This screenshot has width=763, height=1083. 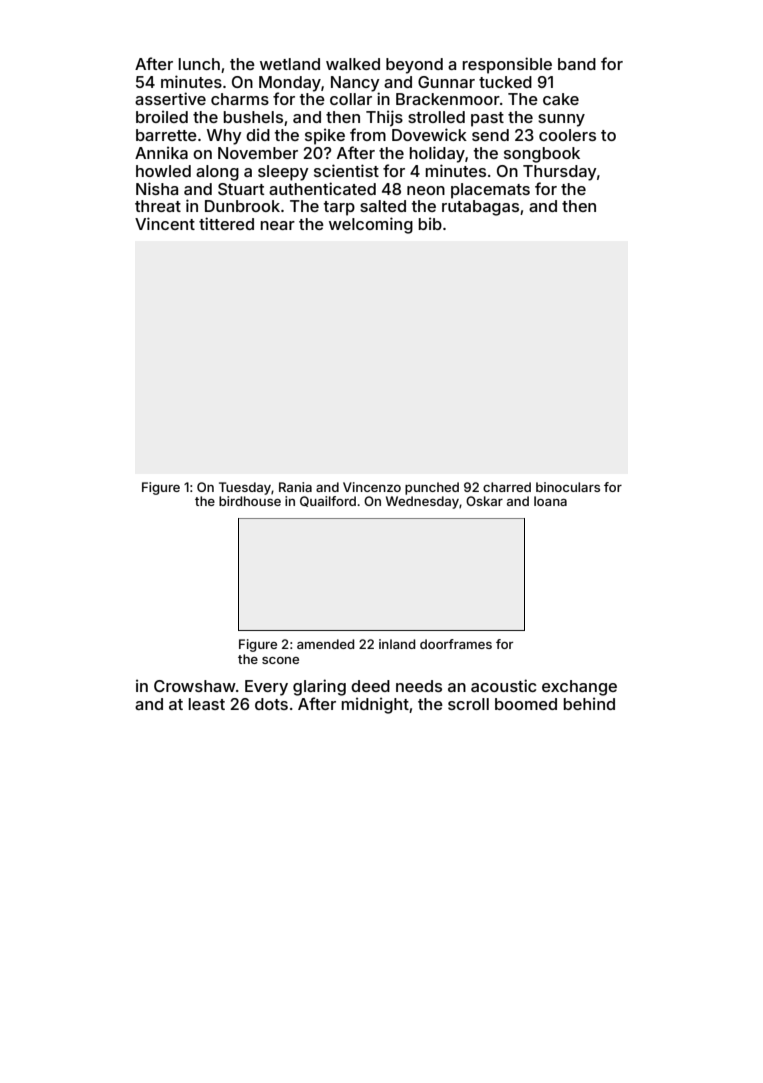 I want to click on Thursday, so click(x=560, y=173).
